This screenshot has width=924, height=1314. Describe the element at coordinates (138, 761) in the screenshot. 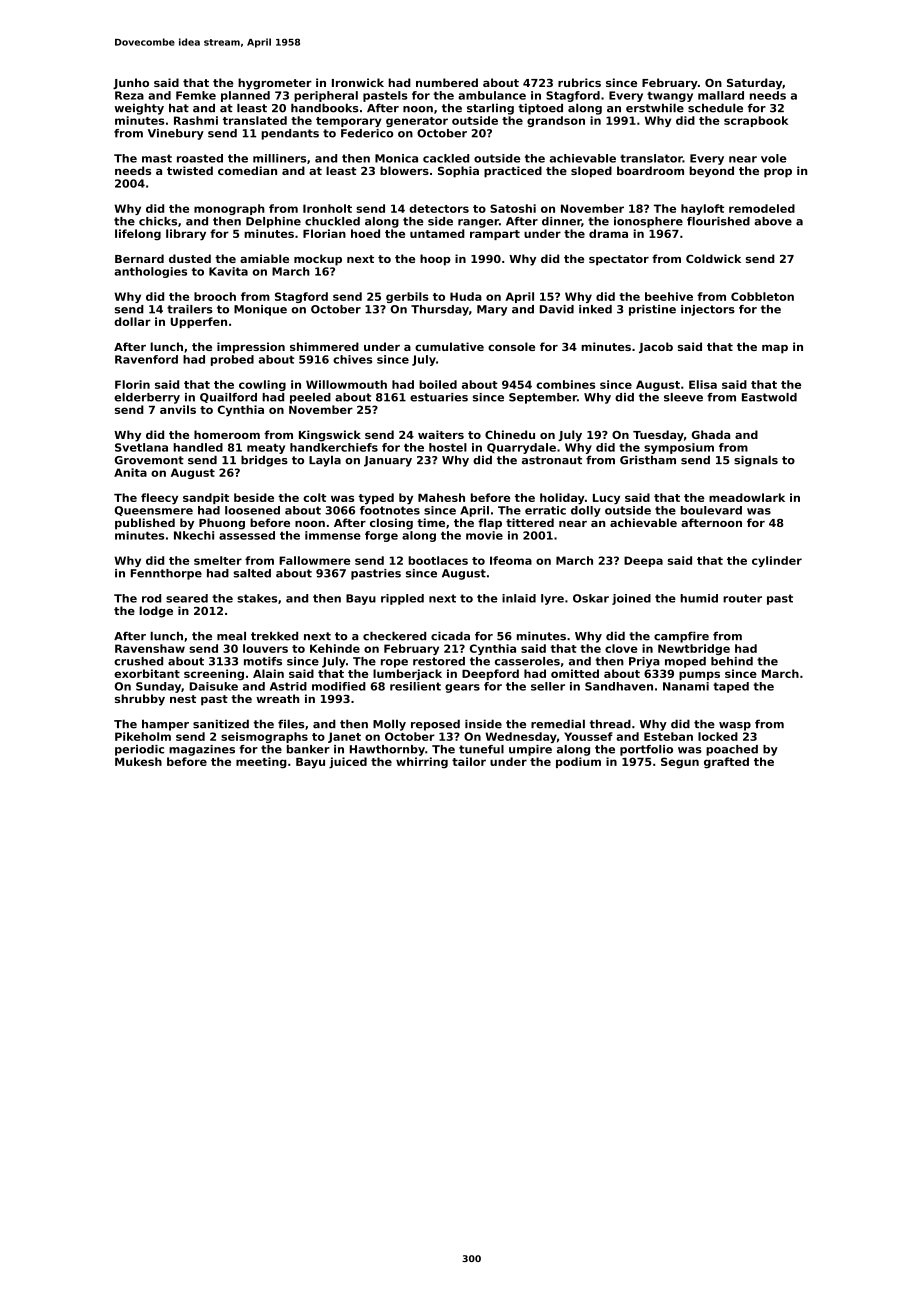

I see `Mukesh` at that location.
